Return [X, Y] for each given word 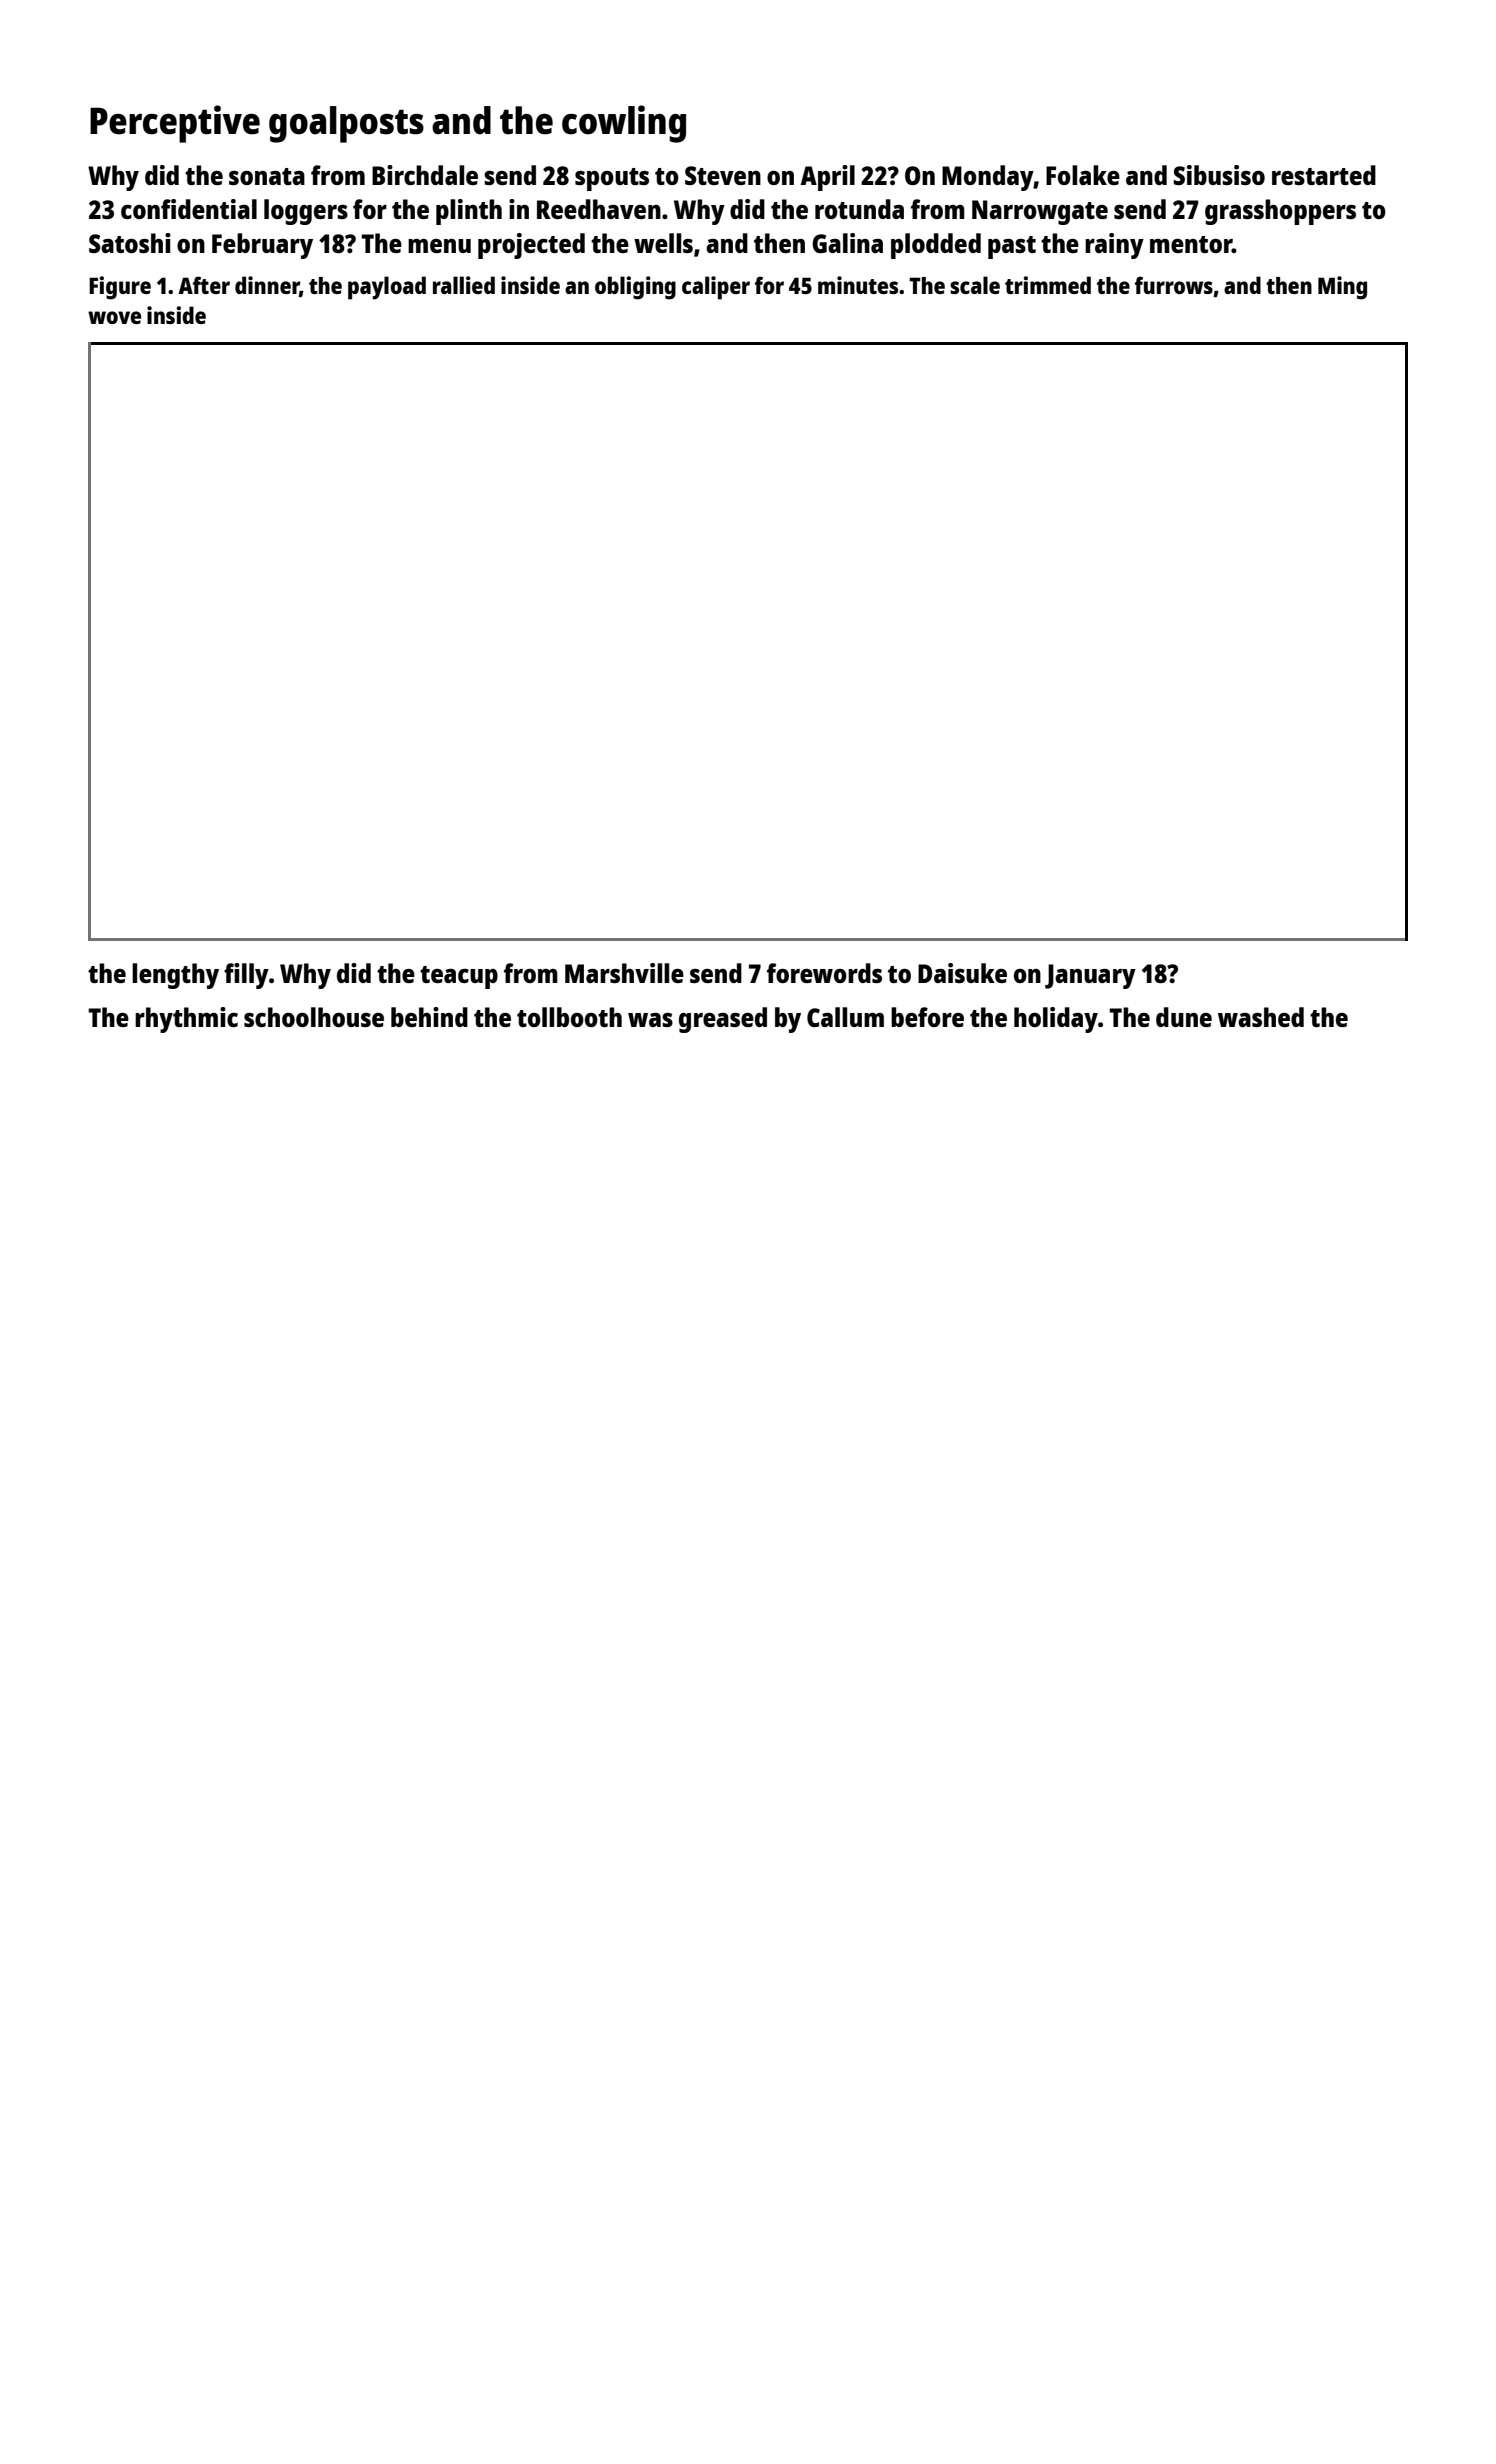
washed [1261, 1017]
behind [429, 1017]
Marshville [624, 973]
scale [975, 285]
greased [723, 1020]
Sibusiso [1219, 175]
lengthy [175, 976]
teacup [459, 977]
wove [114, 317]
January [1090, 976]
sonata [267, 176]
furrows [1174, 285]
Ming [1342, 288]
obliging [635, 288]
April [827, 178]
